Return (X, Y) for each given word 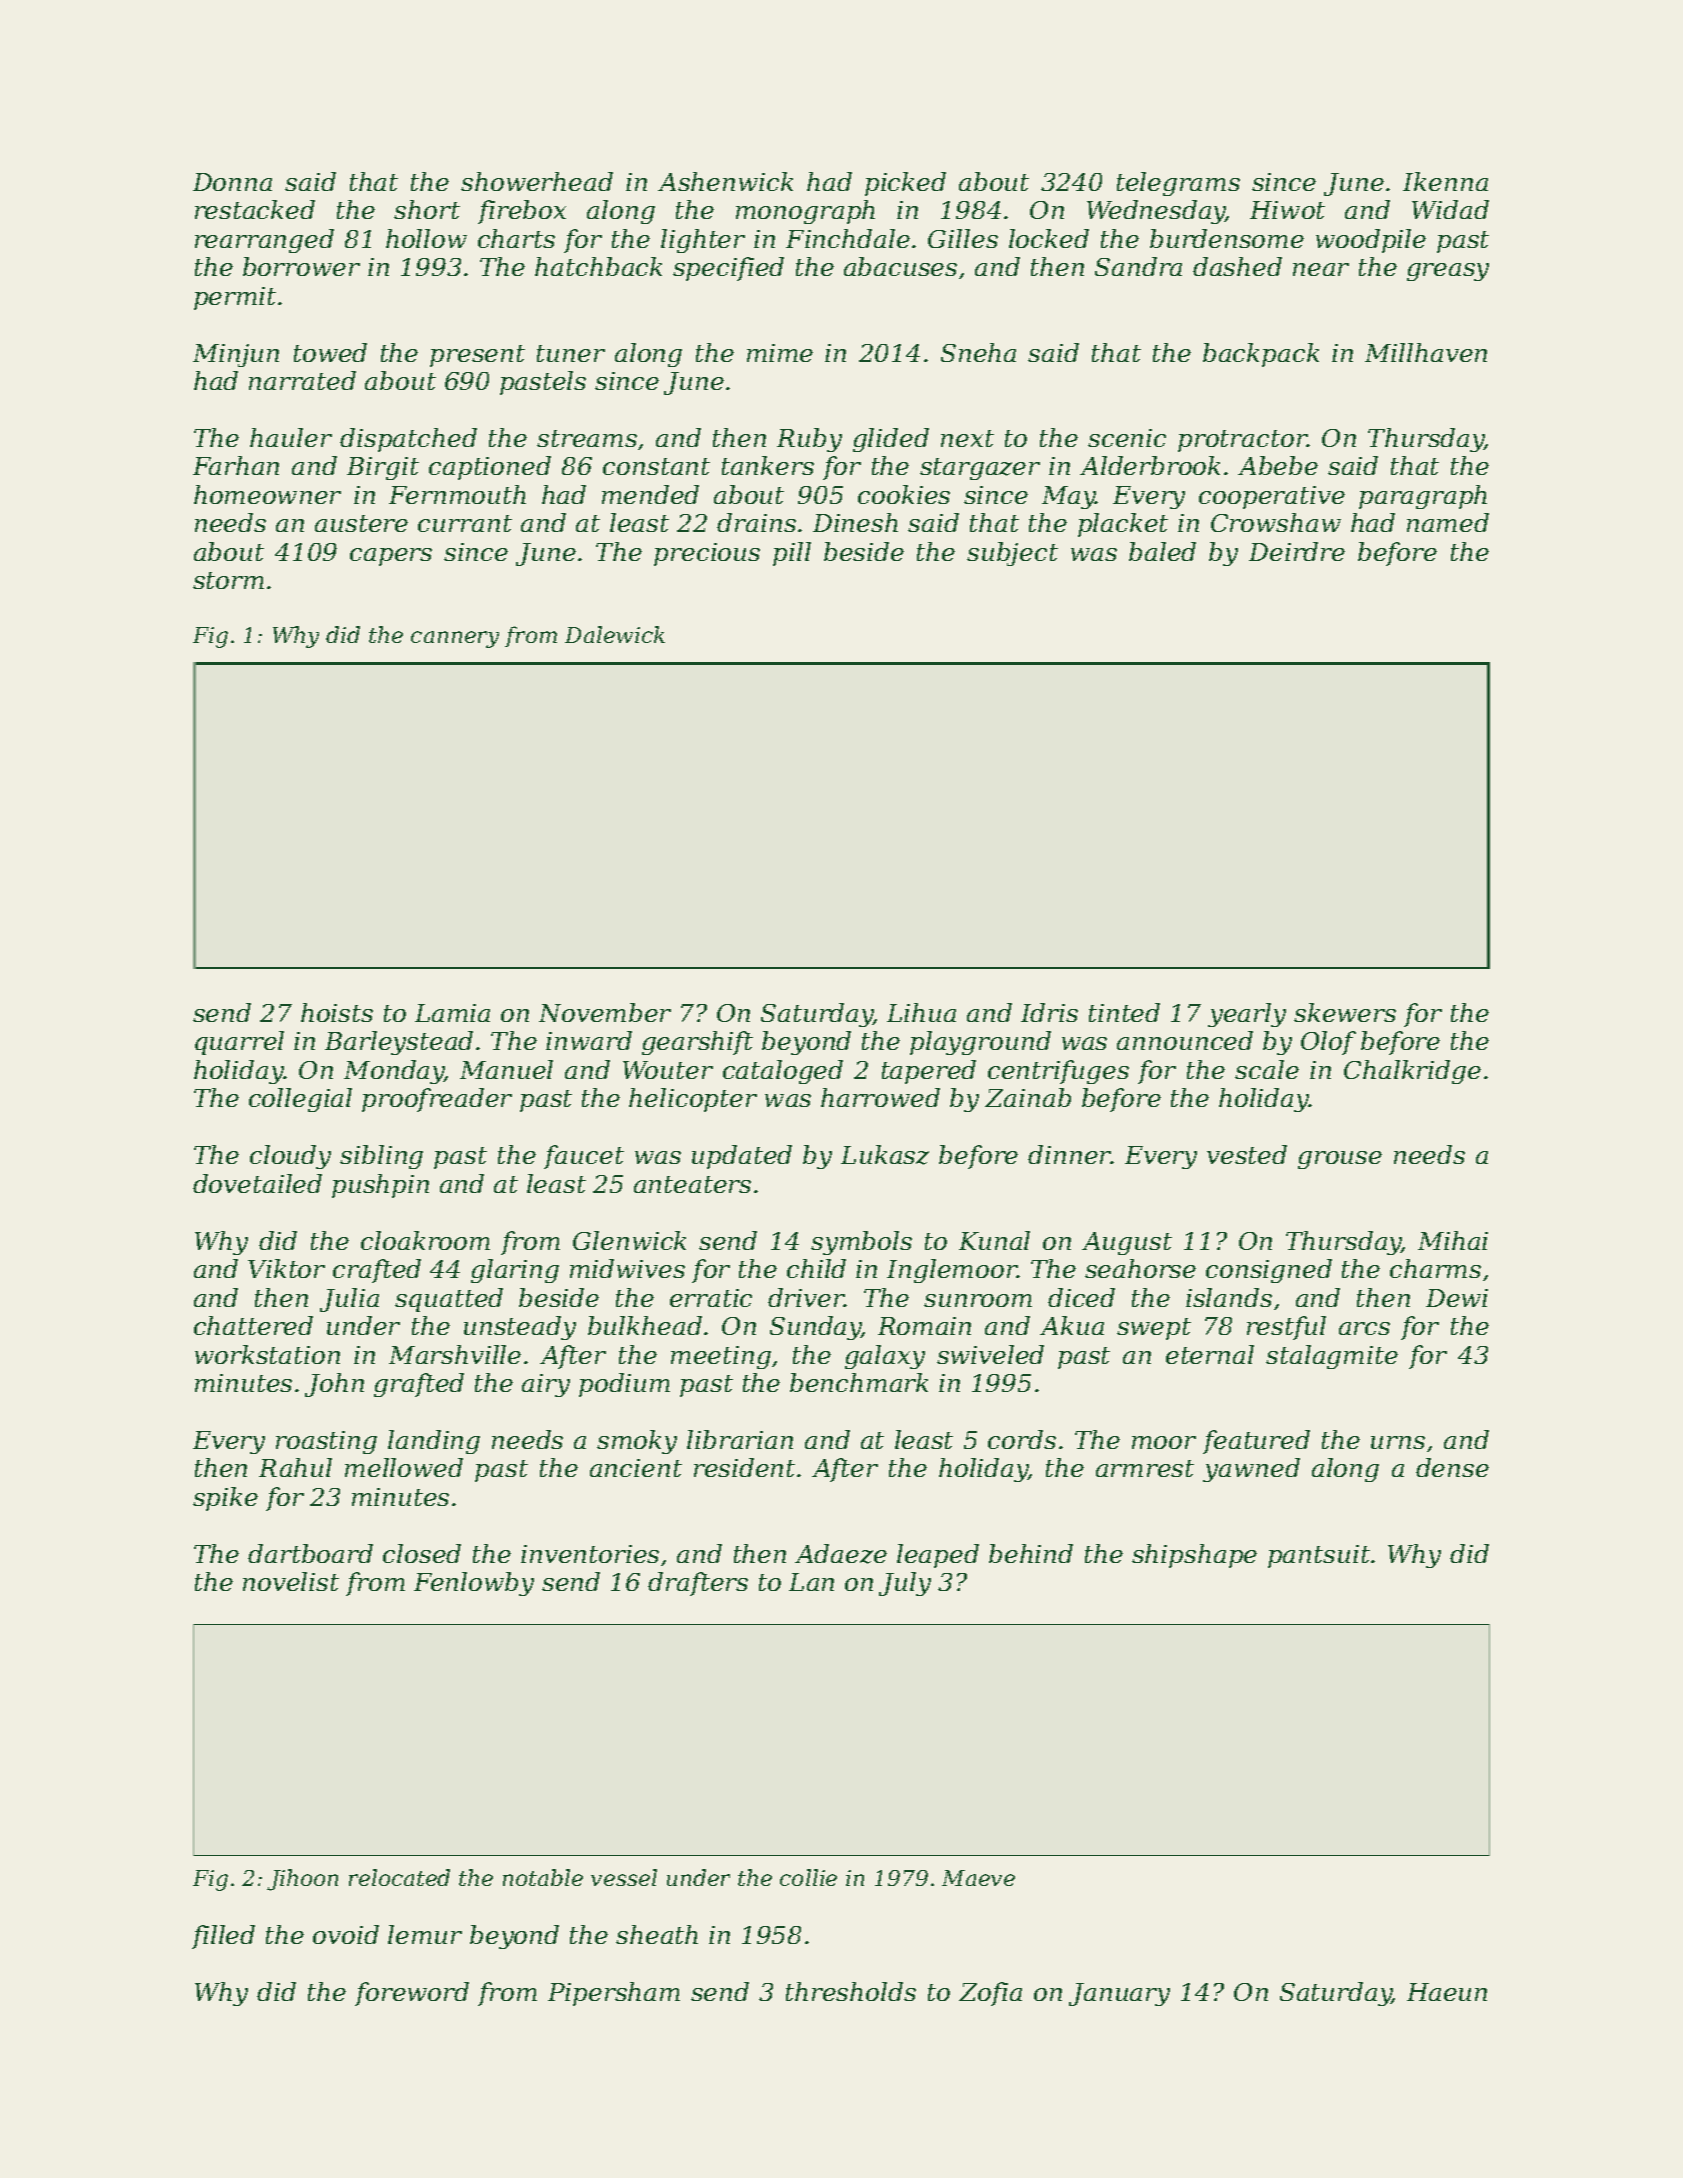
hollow (426, 238)
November (605, 1012)
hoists (337, 1012)
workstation (267, 1354)
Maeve (978, 1878)
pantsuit (1319, 1556)
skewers (1345, 1012)
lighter (703, 241)
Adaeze (841, 1554)
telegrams (1178, 184)
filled (223, 1937)
